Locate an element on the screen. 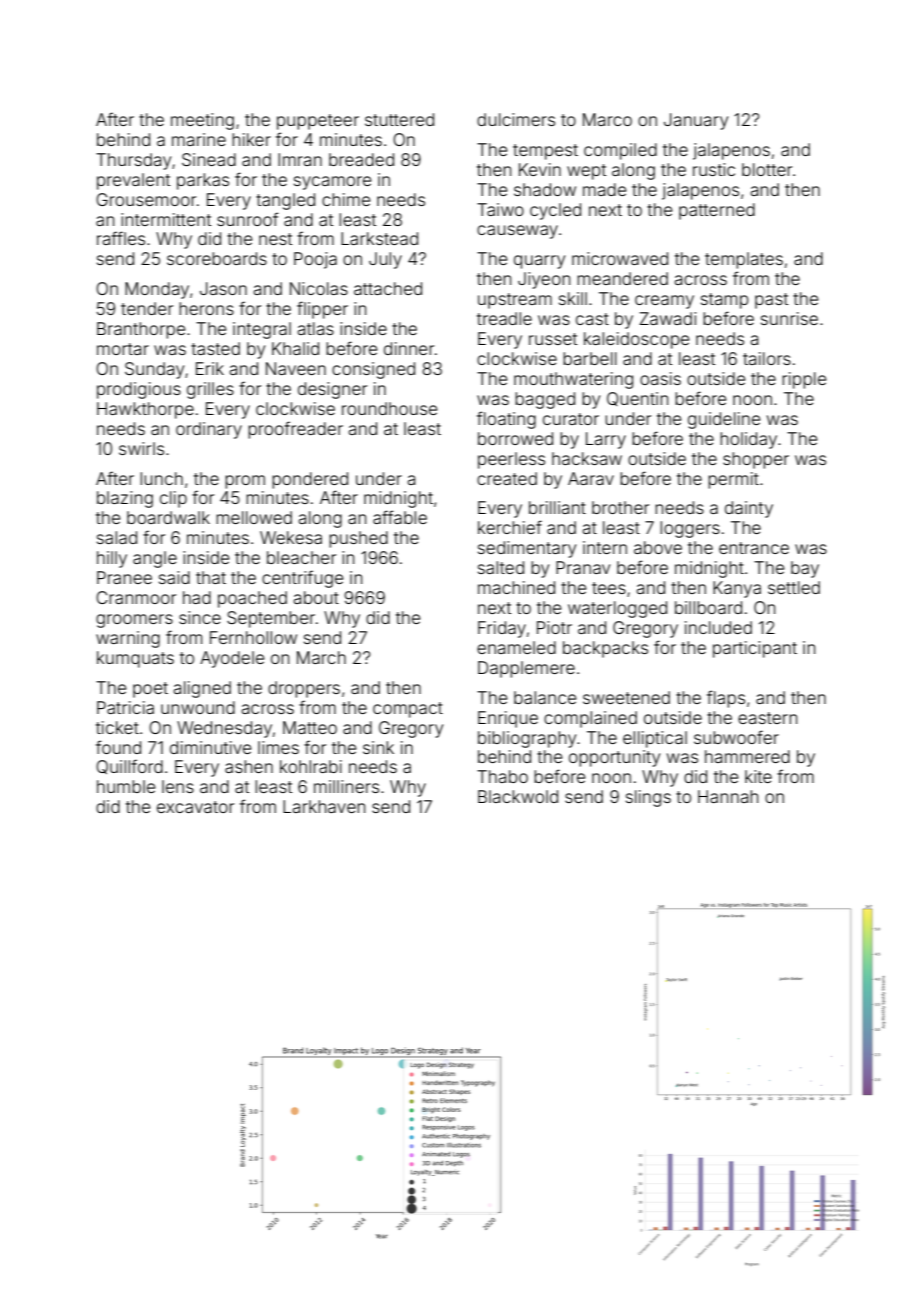 The width and height of the screenshot is (924, 1308). dinner is located at coordinates (409, 348).
